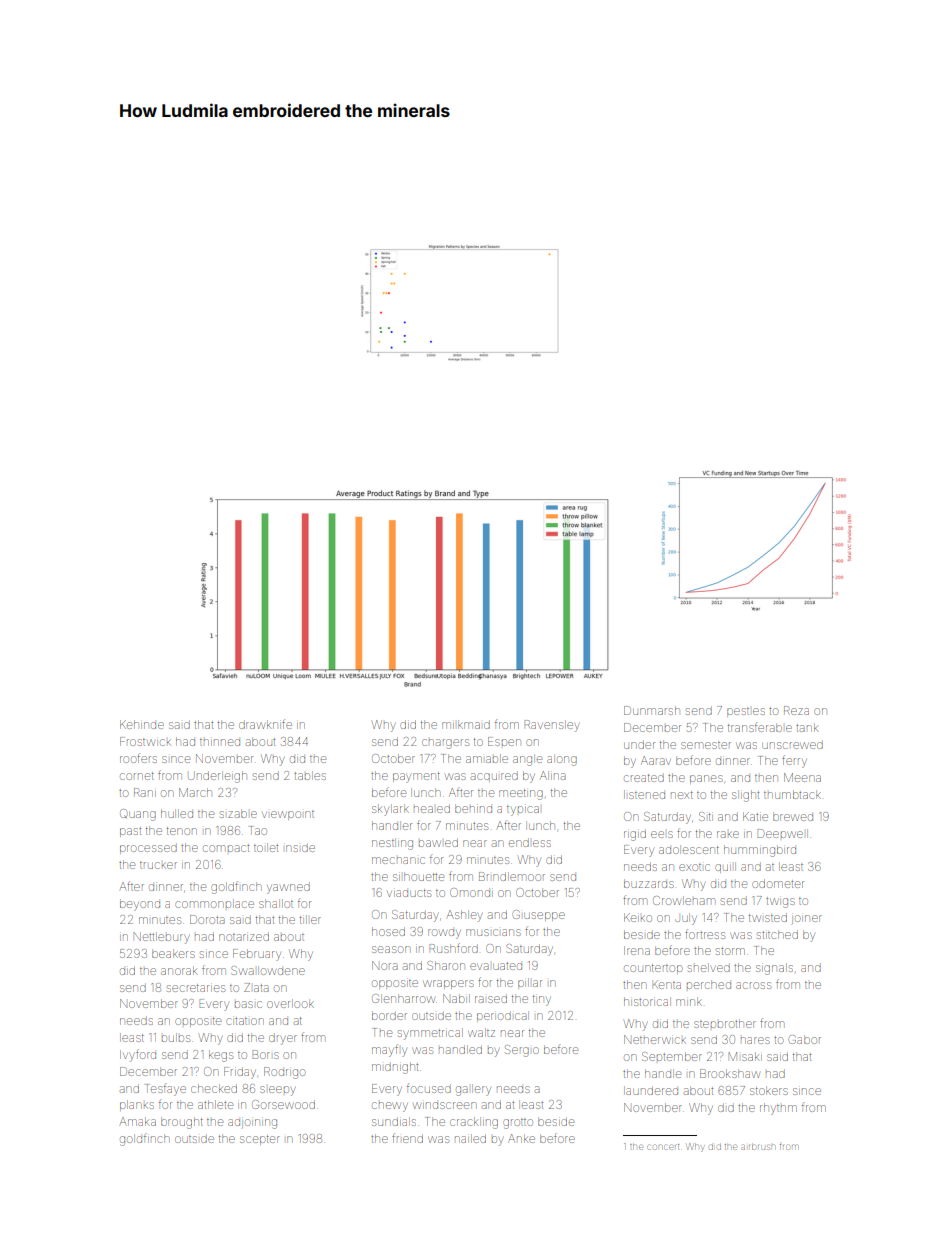  Describe the element at coordinates (244, 936) in the page. I see `notarized` at that location.
